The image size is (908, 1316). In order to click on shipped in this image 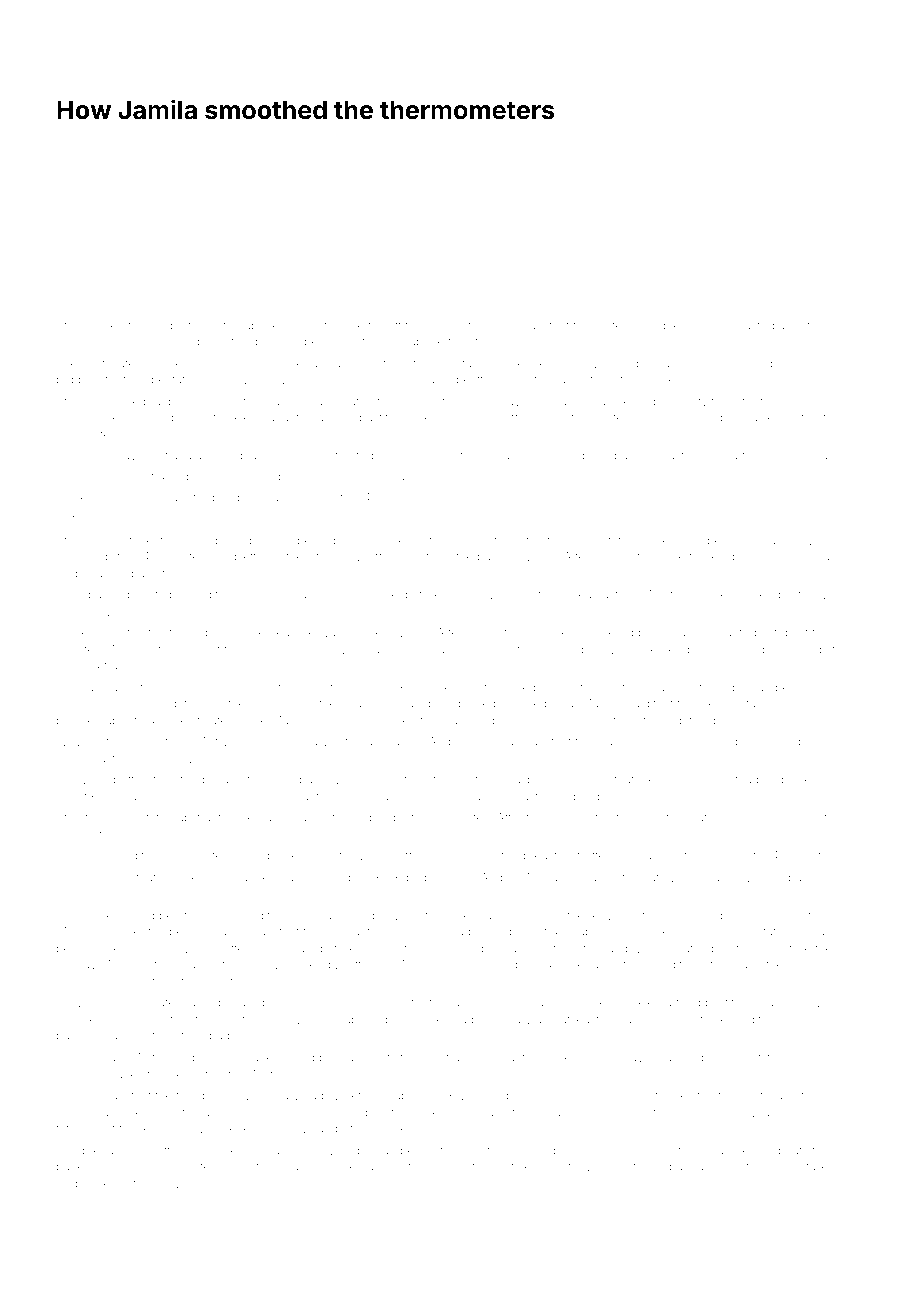, I will do `click(158, 916)`.
